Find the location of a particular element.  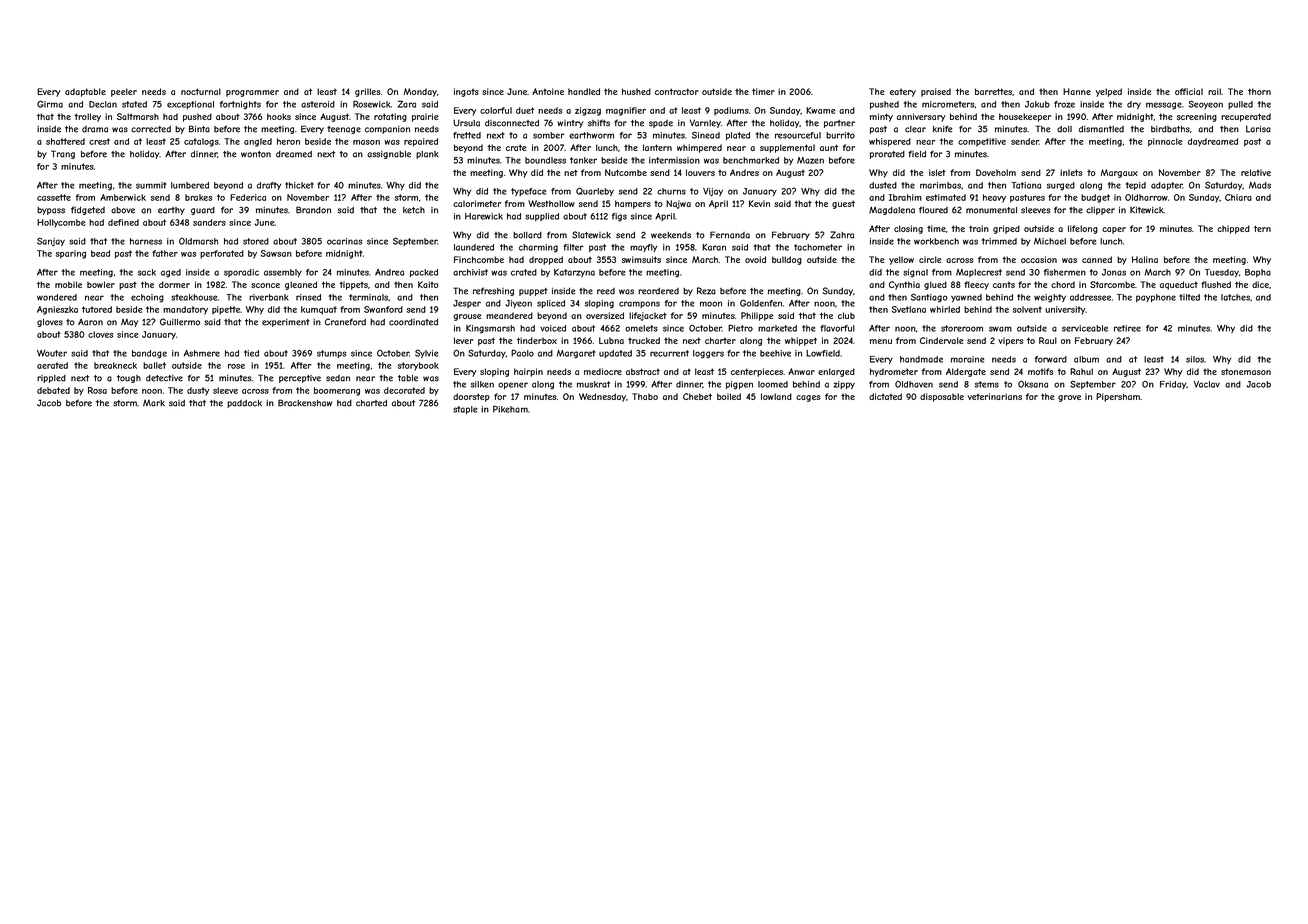

paddock is located at coordinates (244, 404).
